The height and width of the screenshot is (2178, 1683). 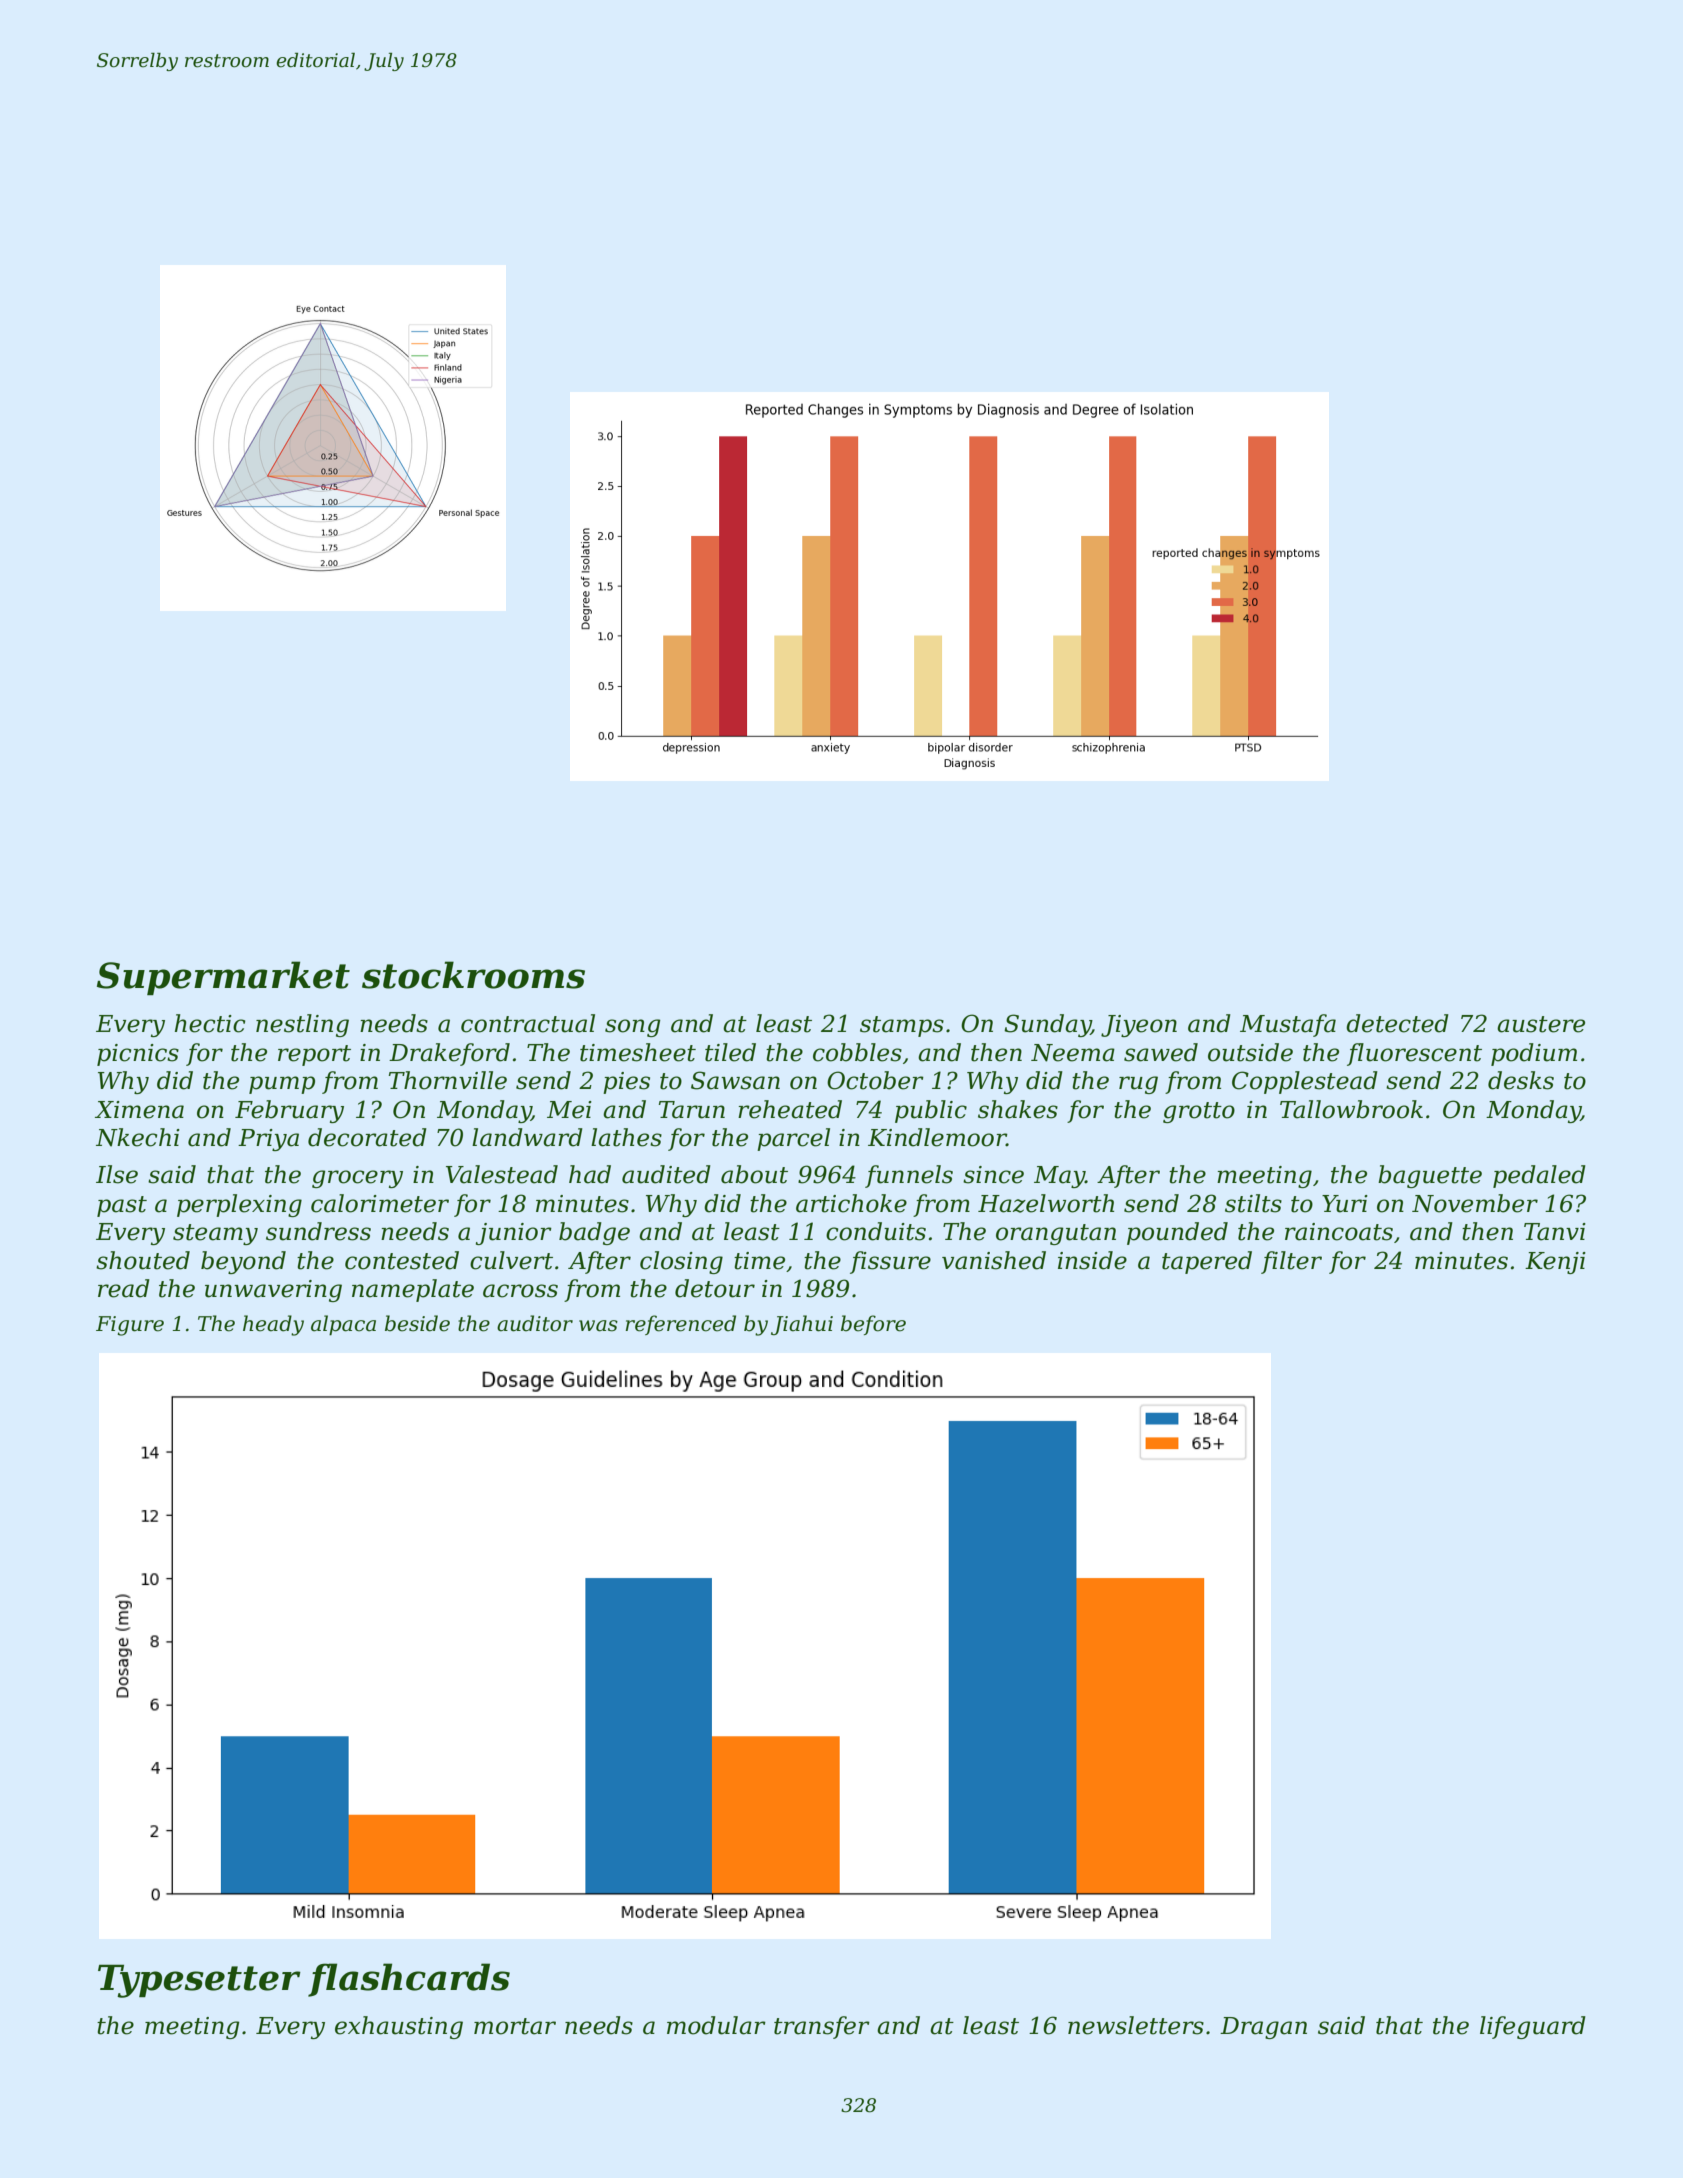 I want to click on heady, so click(x=273, y=1325).
